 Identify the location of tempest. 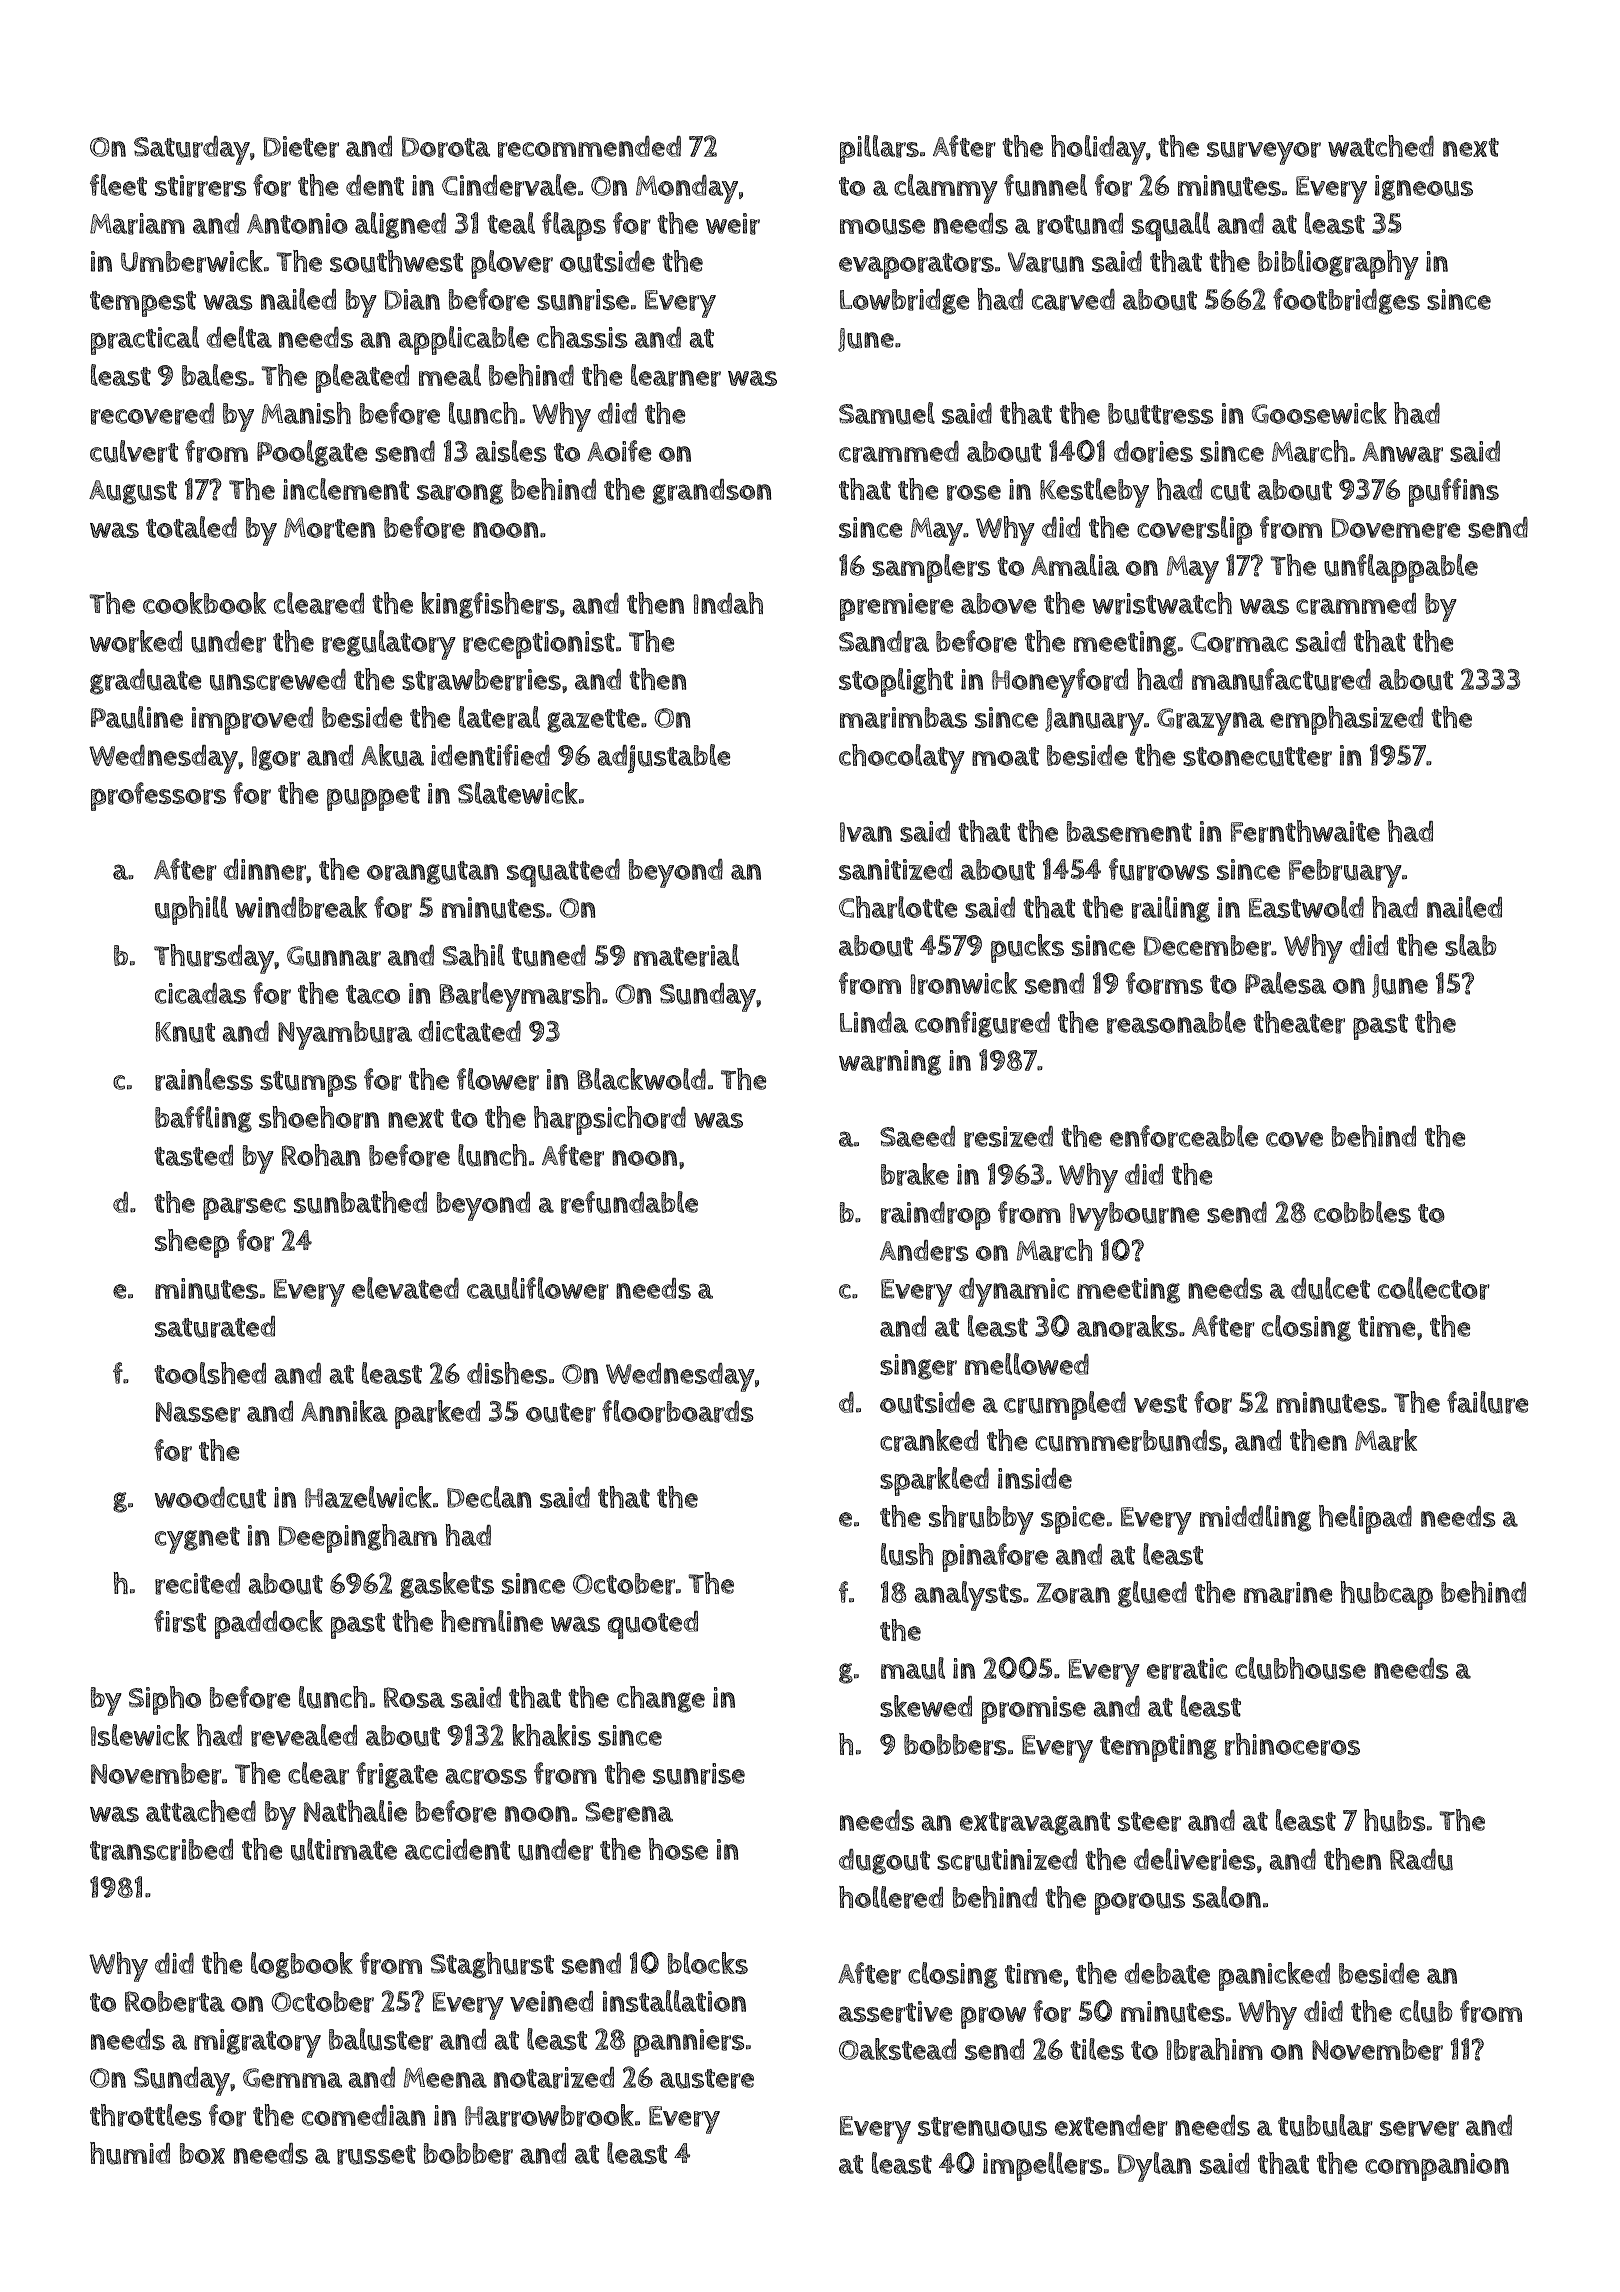
(143, 304).
